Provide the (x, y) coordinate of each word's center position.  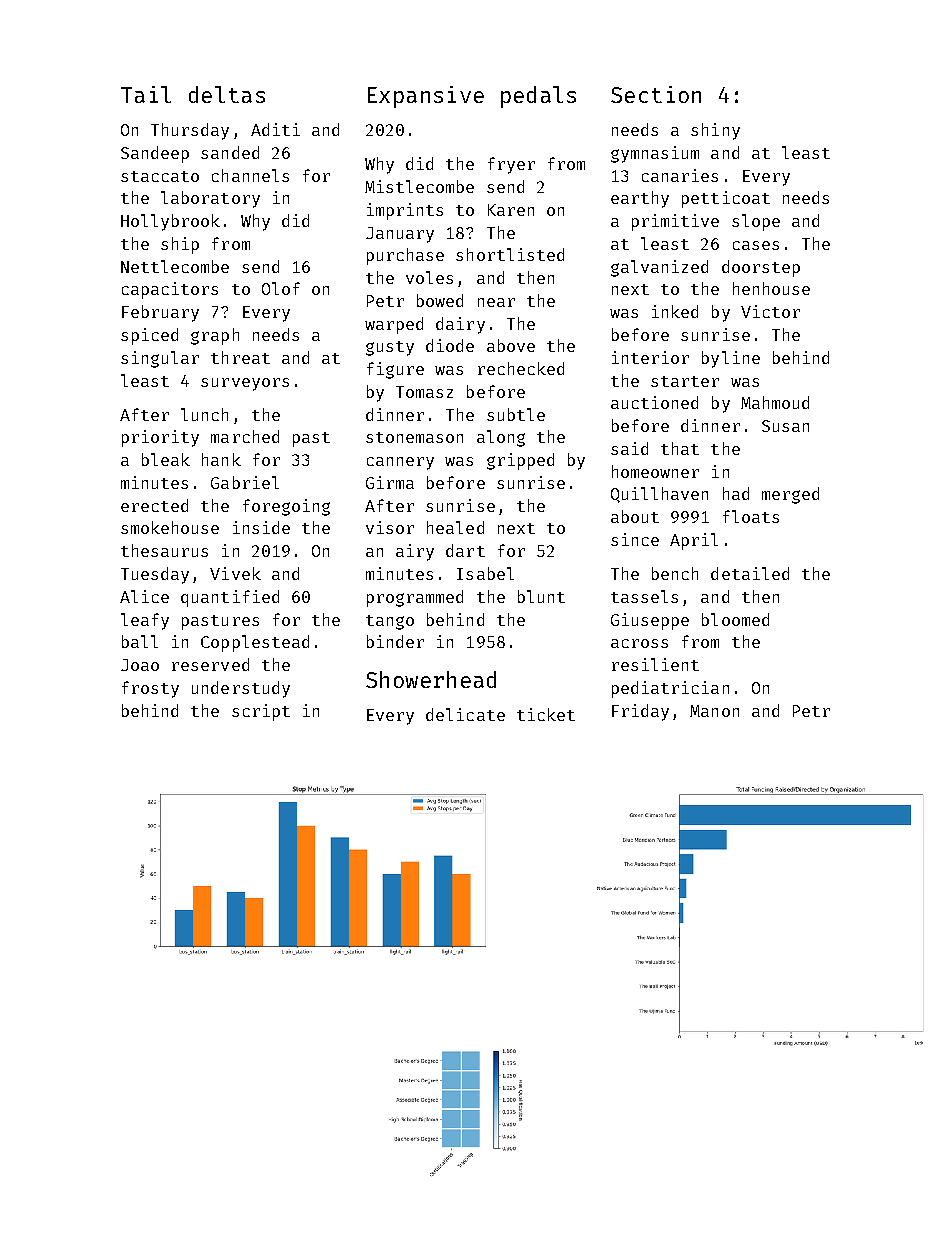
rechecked (521, 368)
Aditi (275, 129)
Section (656, 94)
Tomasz (424, 392)
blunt (541, 596)
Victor (770, 311)
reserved (210, 664)
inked (675, 311)
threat (240, 357)
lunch (204, 414)
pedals (538, 97)
